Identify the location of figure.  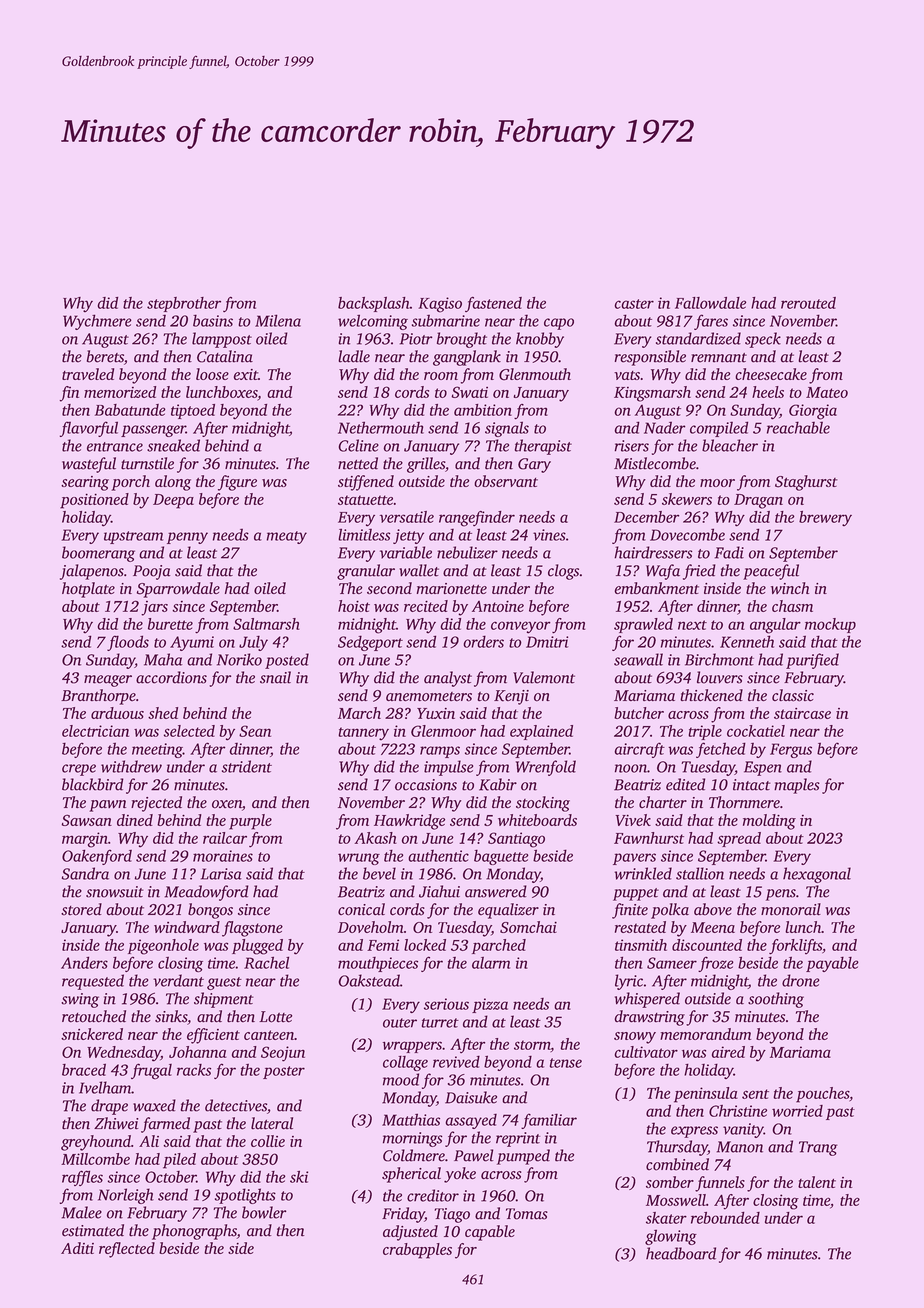
(237, 483).
